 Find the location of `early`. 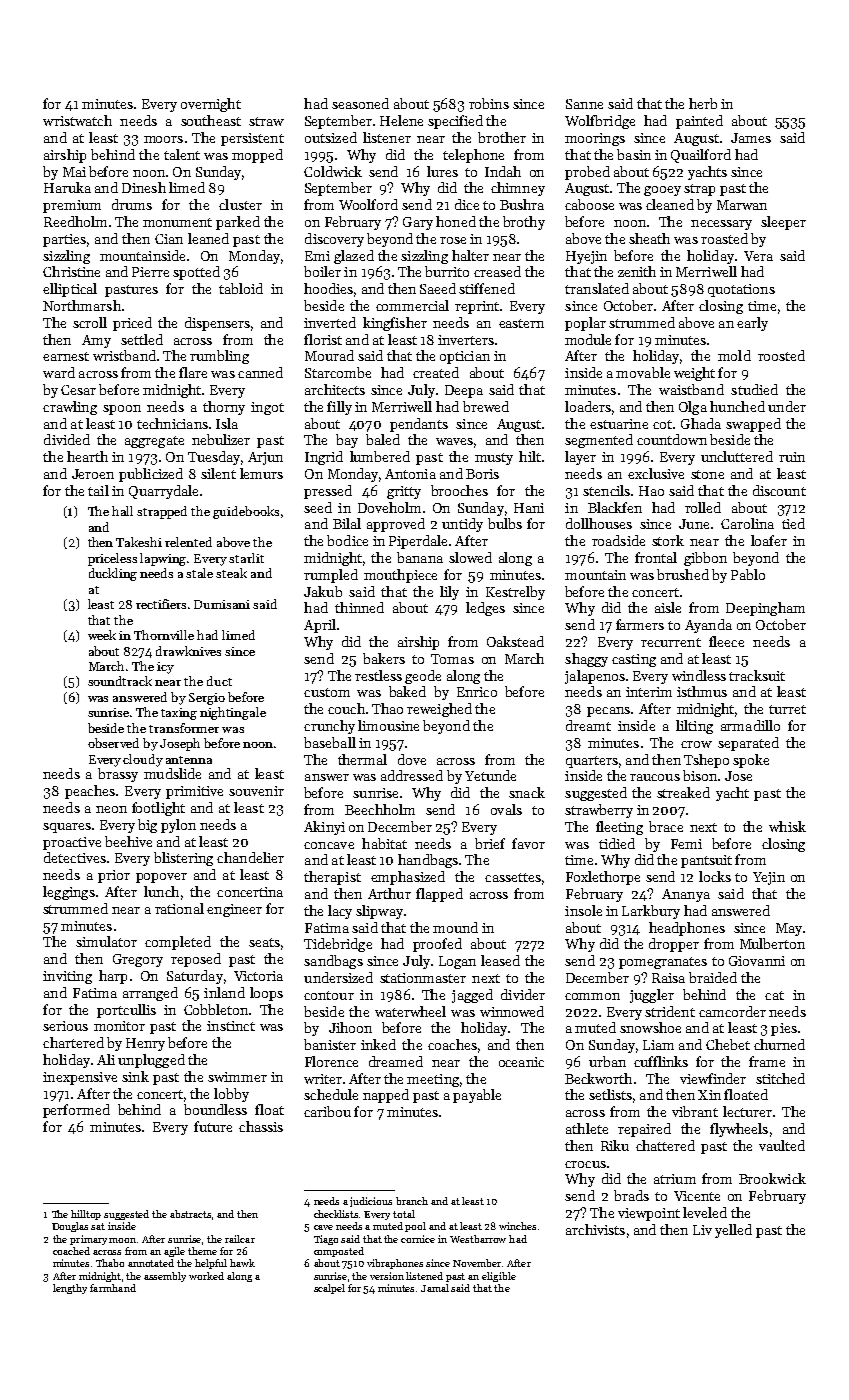

early is located at coordinates (752, 324).
